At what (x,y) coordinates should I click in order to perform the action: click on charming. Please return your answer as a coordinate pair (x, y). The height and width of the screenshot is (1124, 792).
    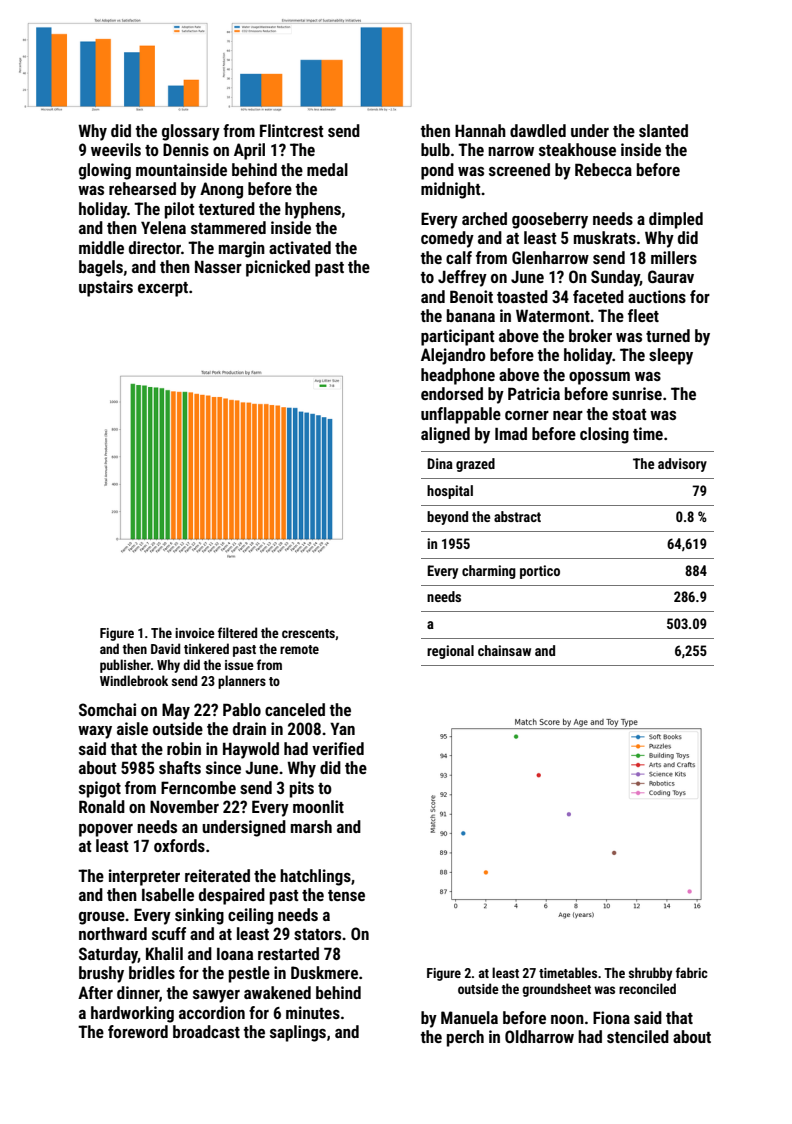
    Looking at the image, I should click on (489, 572).
